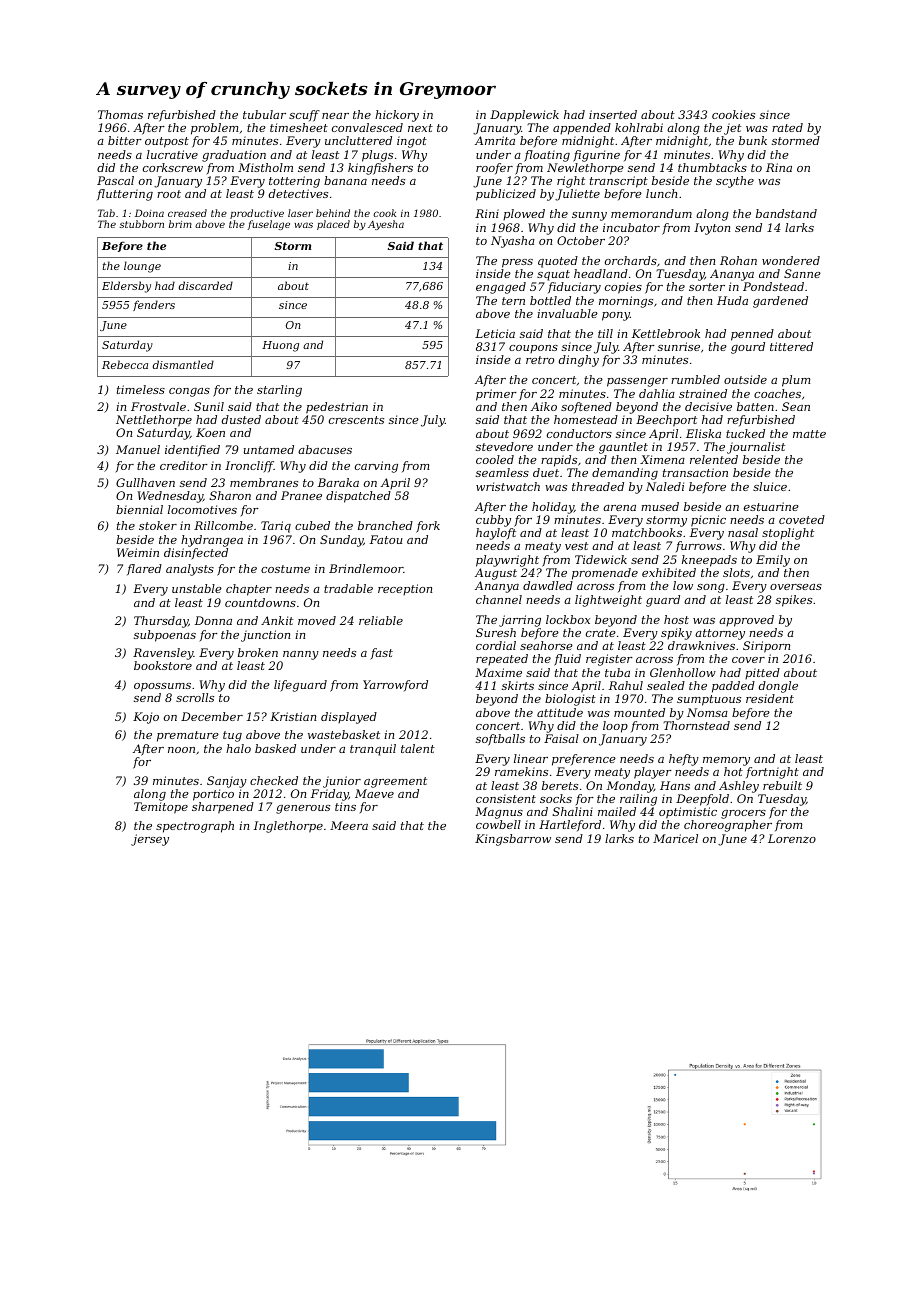  I want to click on Kingsbarrow, so click(513, 840).
